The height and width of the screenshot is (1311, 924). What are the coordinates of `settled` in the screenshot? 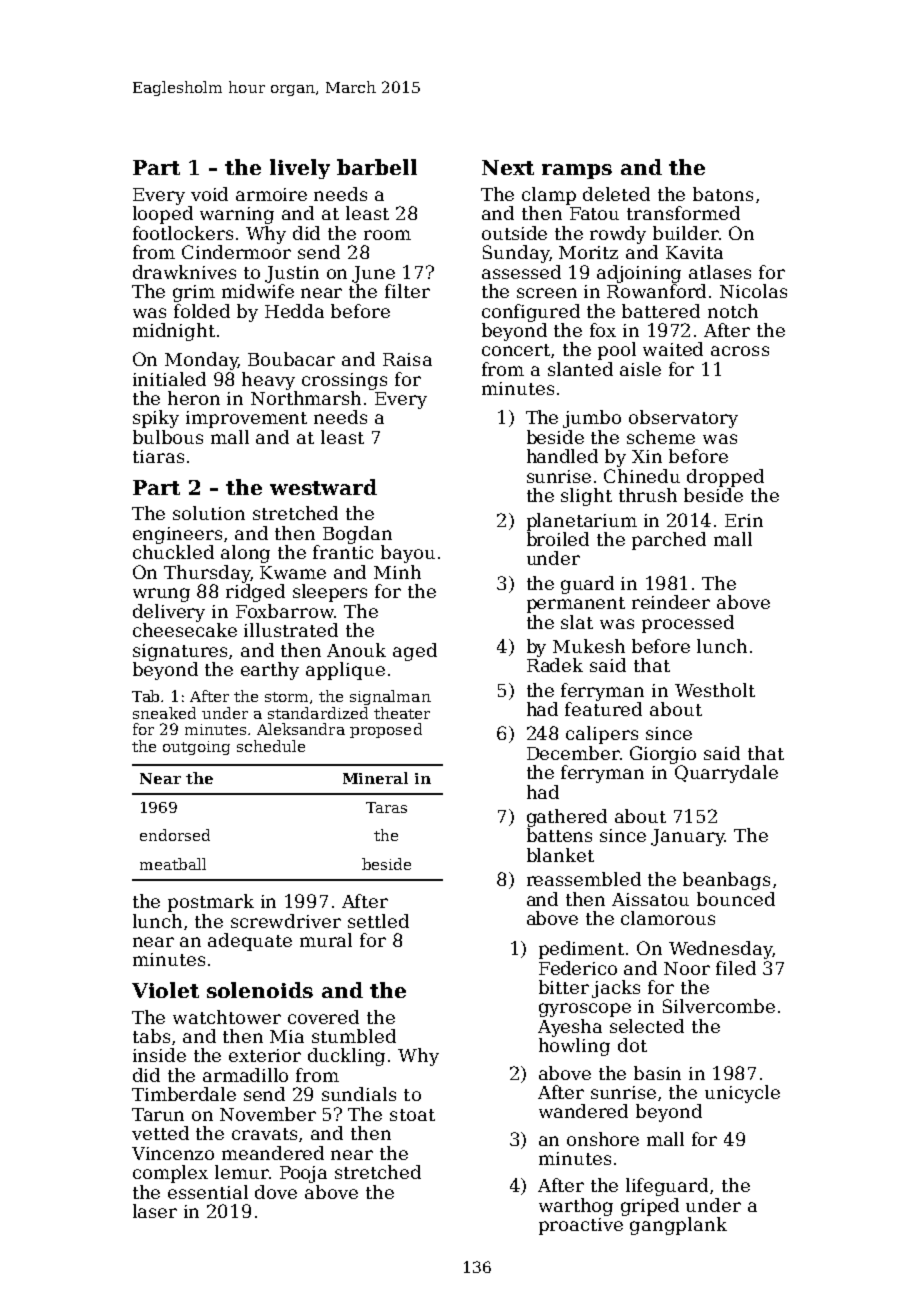 It's located at (378, 921).
